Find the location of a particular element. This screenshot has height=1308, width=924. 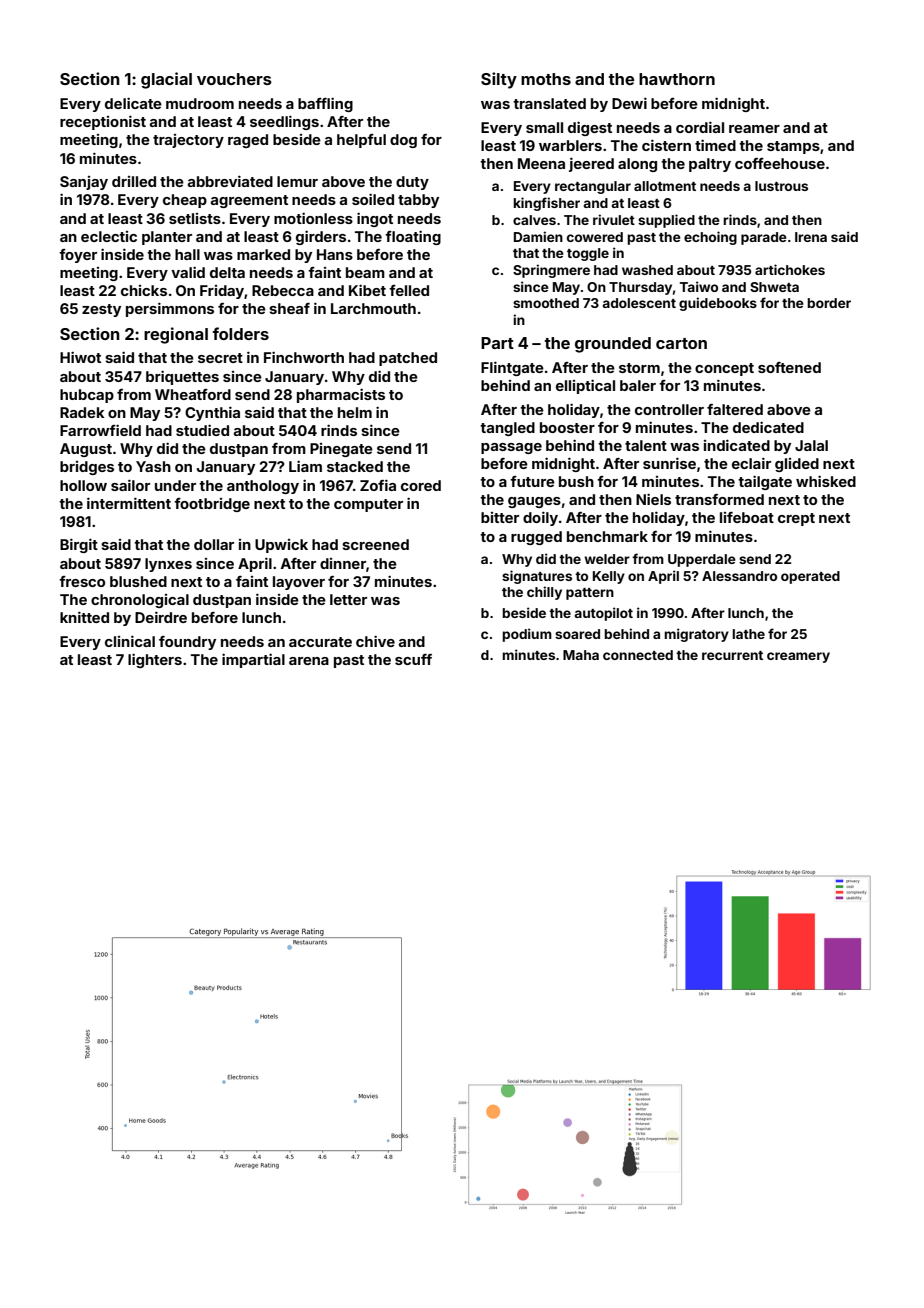

vouchers is located at coordinates (234, 79).
